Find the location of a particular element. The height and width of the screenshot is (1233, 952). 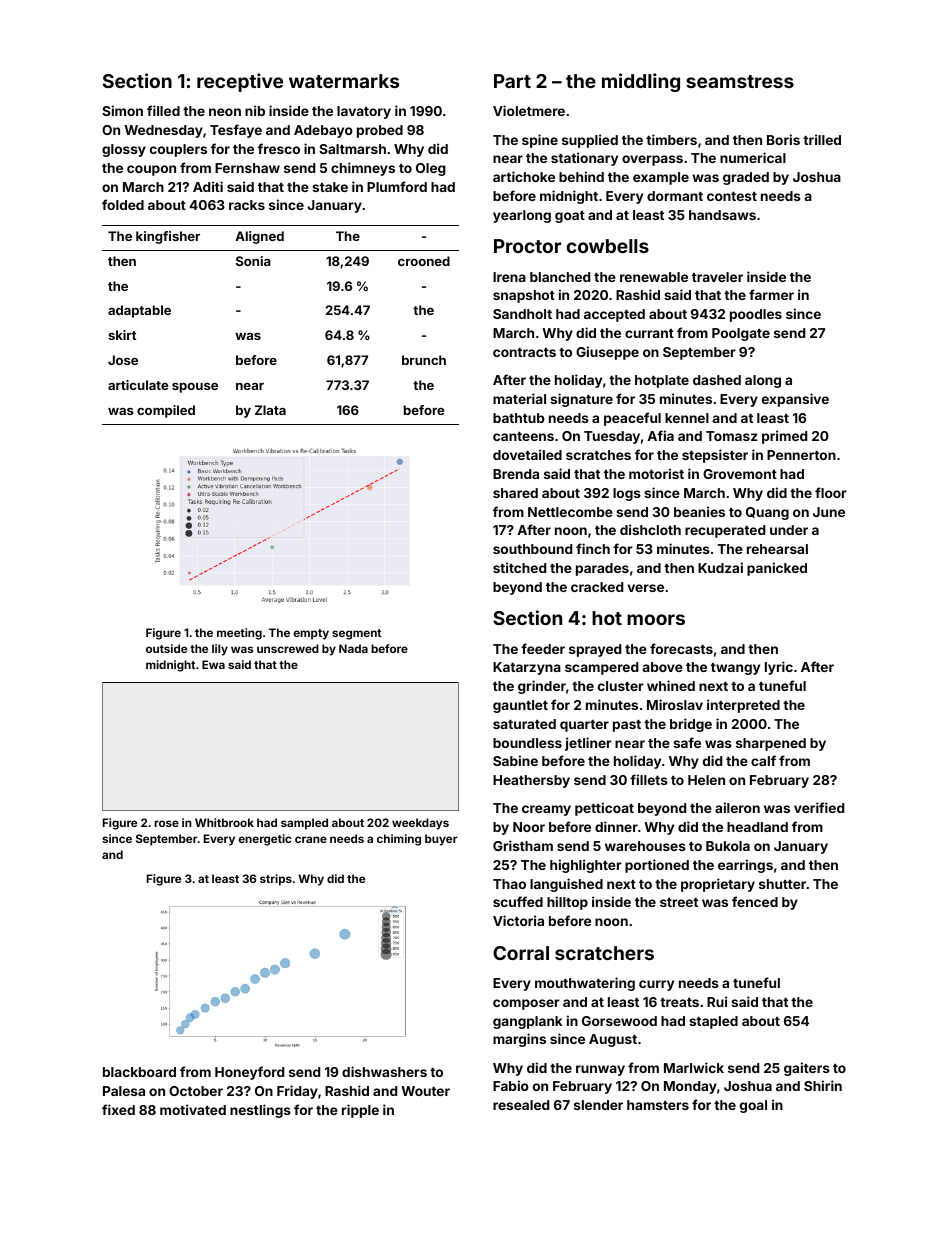

Part is located at coordinates (512, 81).
